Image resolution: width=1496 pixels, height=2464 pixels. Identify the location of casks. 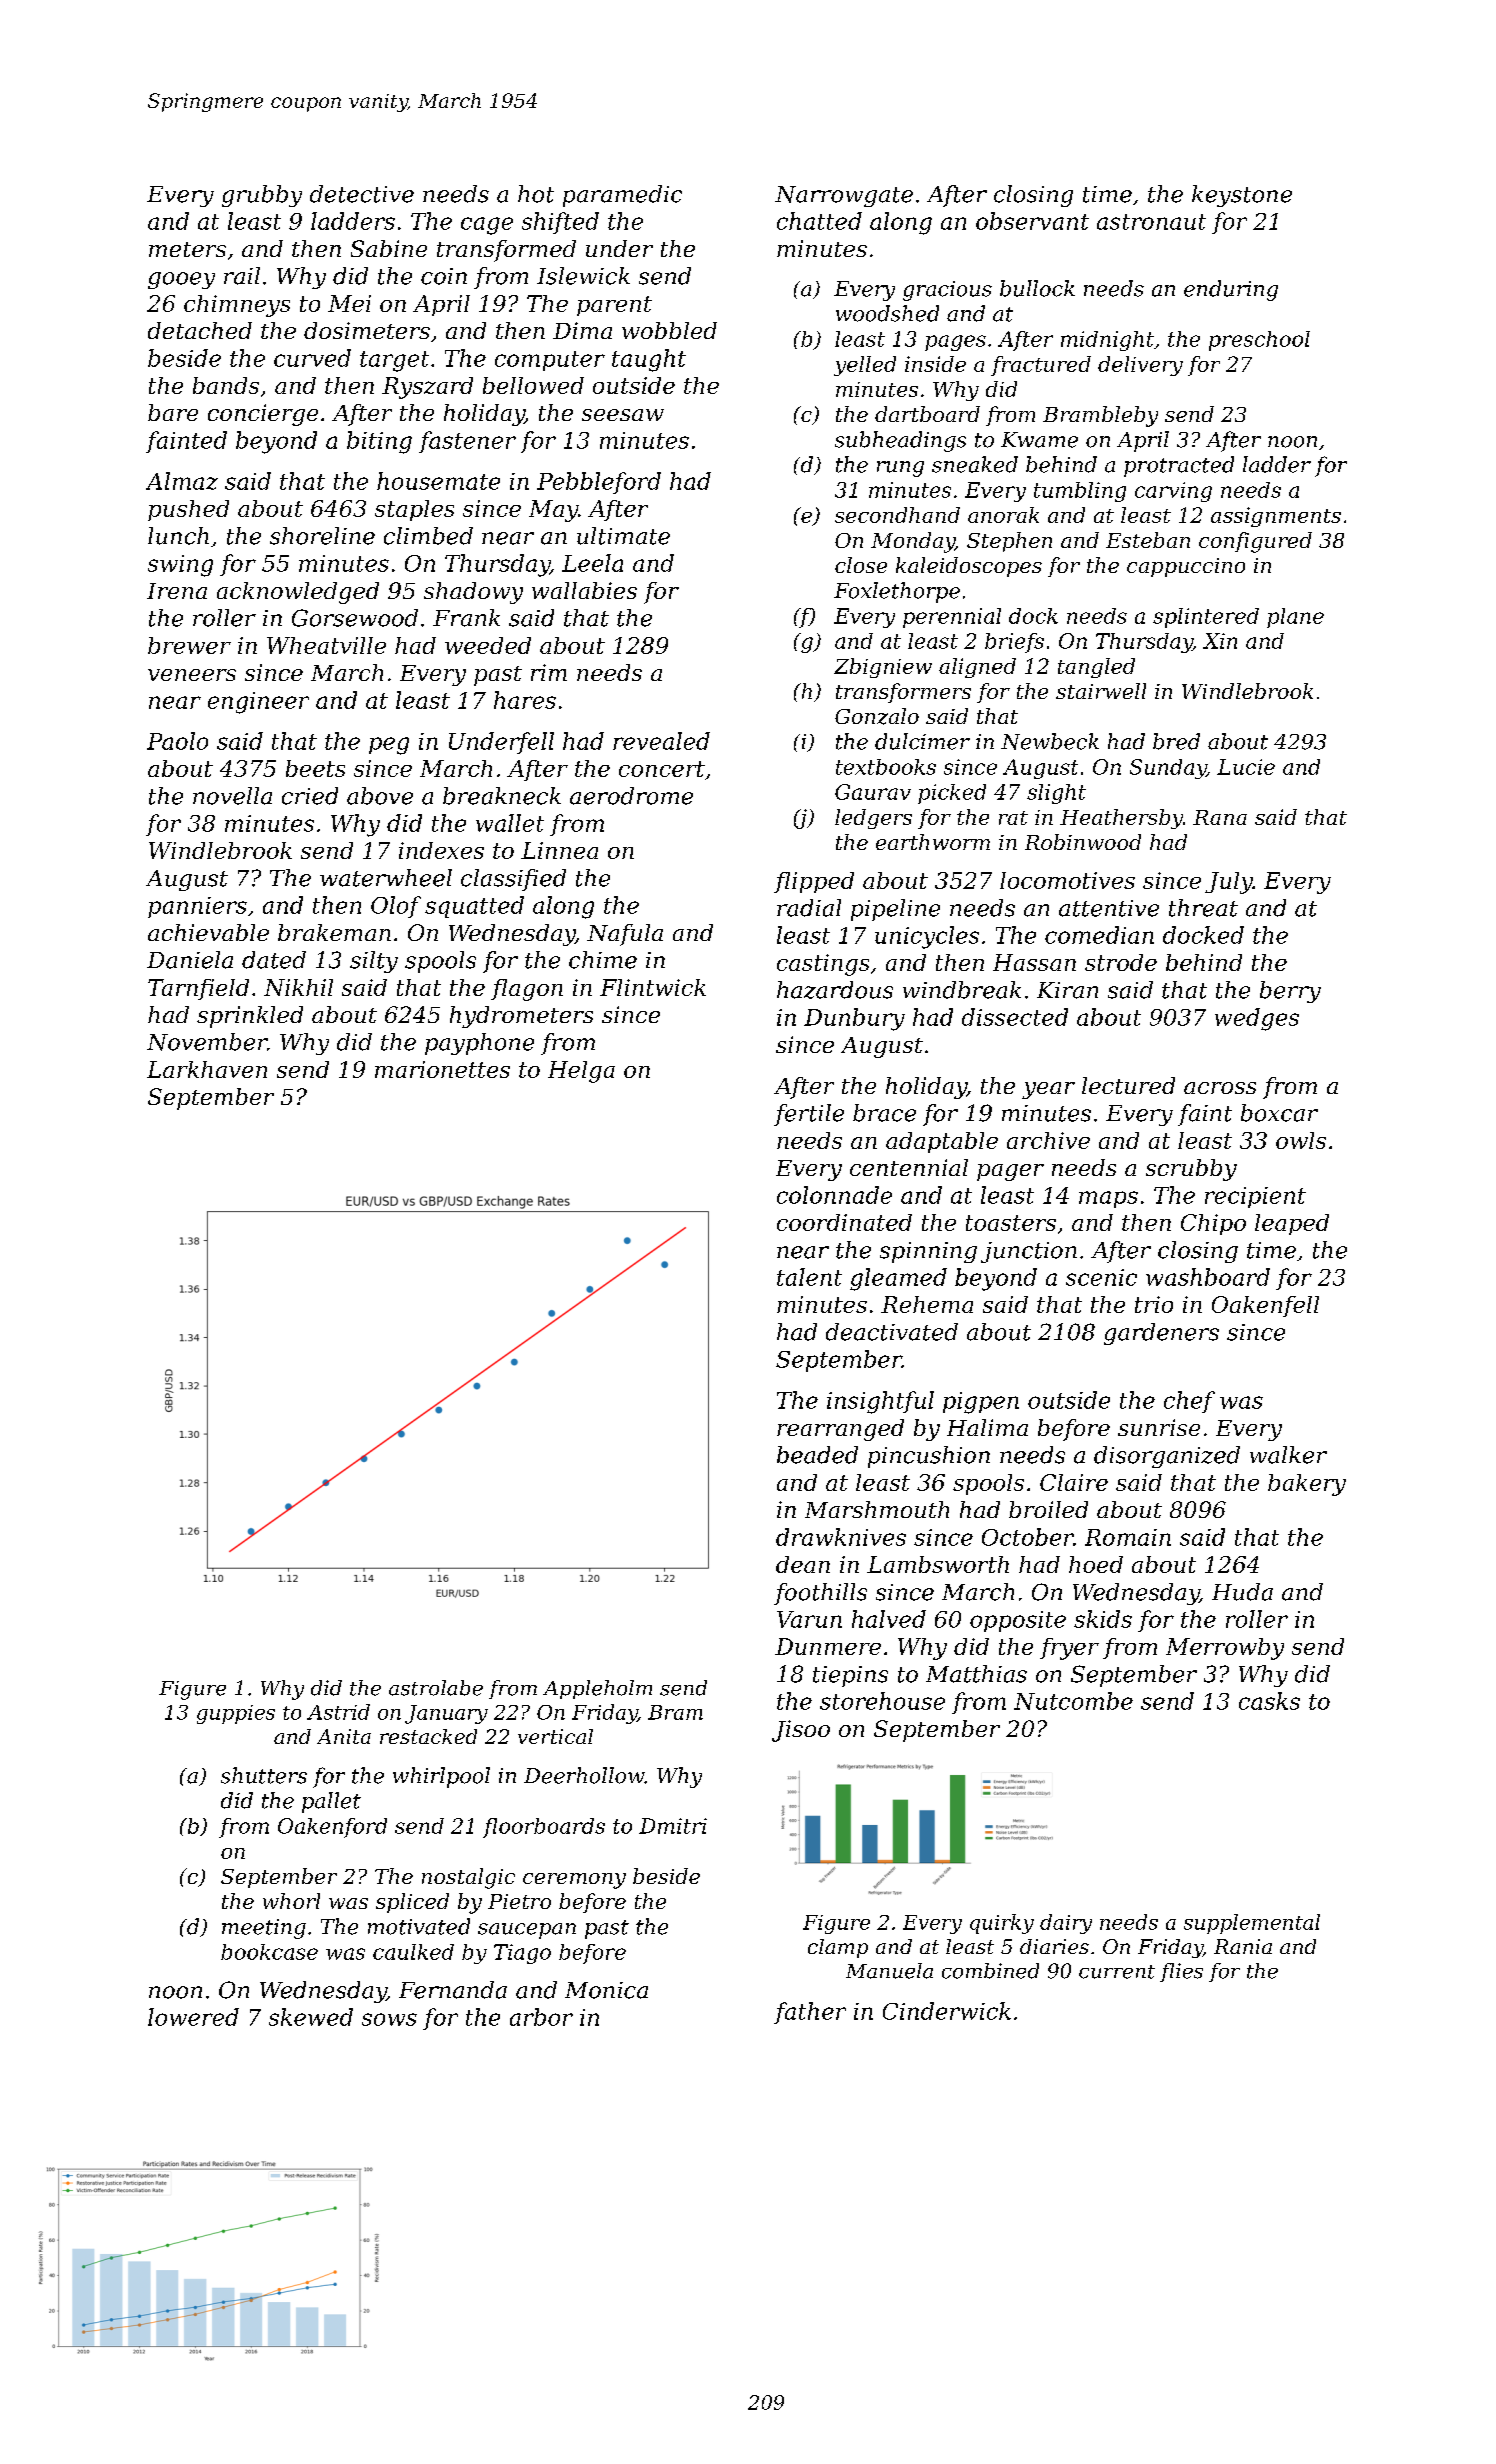
(1269, 1701).
